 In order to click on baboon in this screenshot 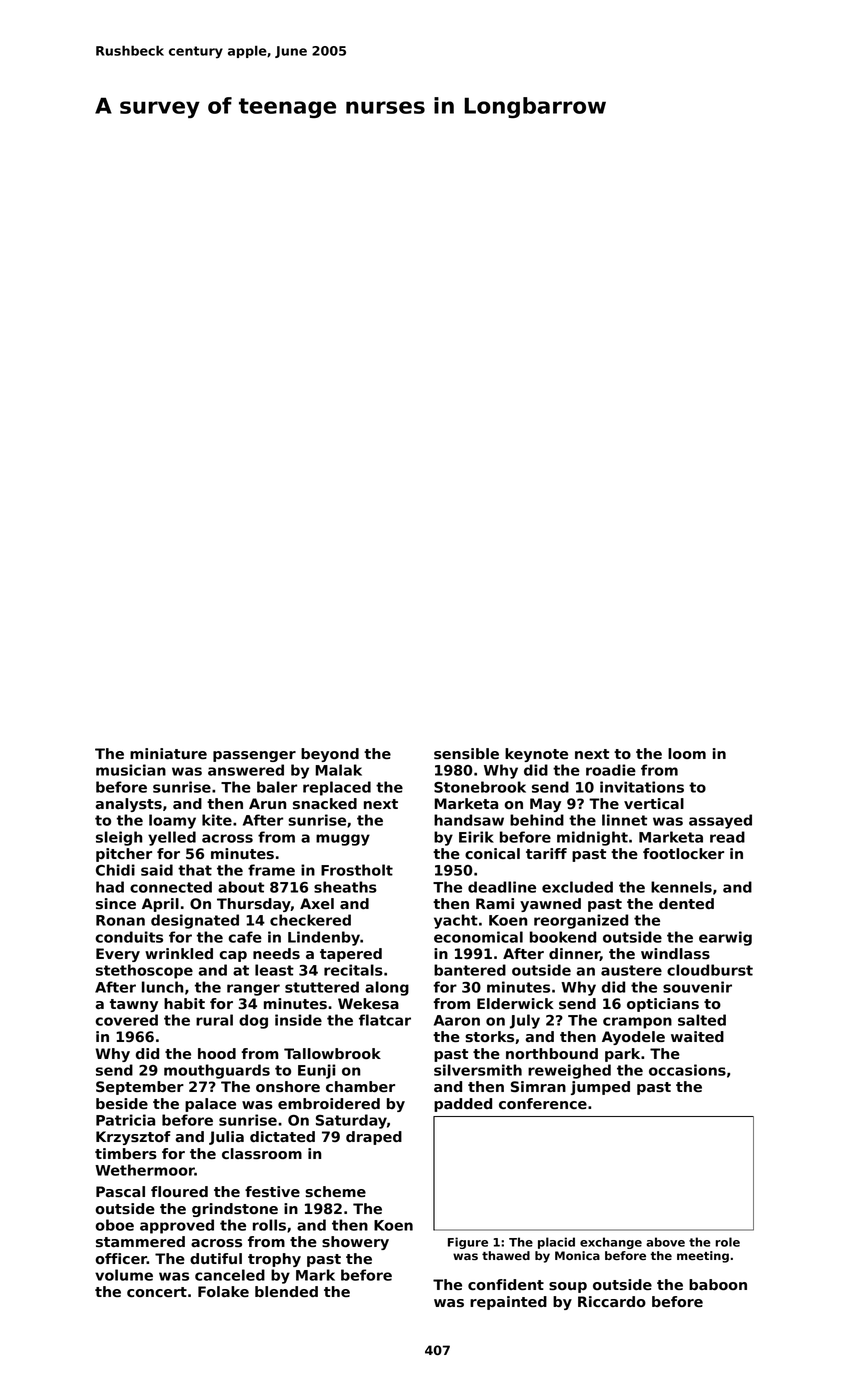, I will do `click(718, 1284)`.
